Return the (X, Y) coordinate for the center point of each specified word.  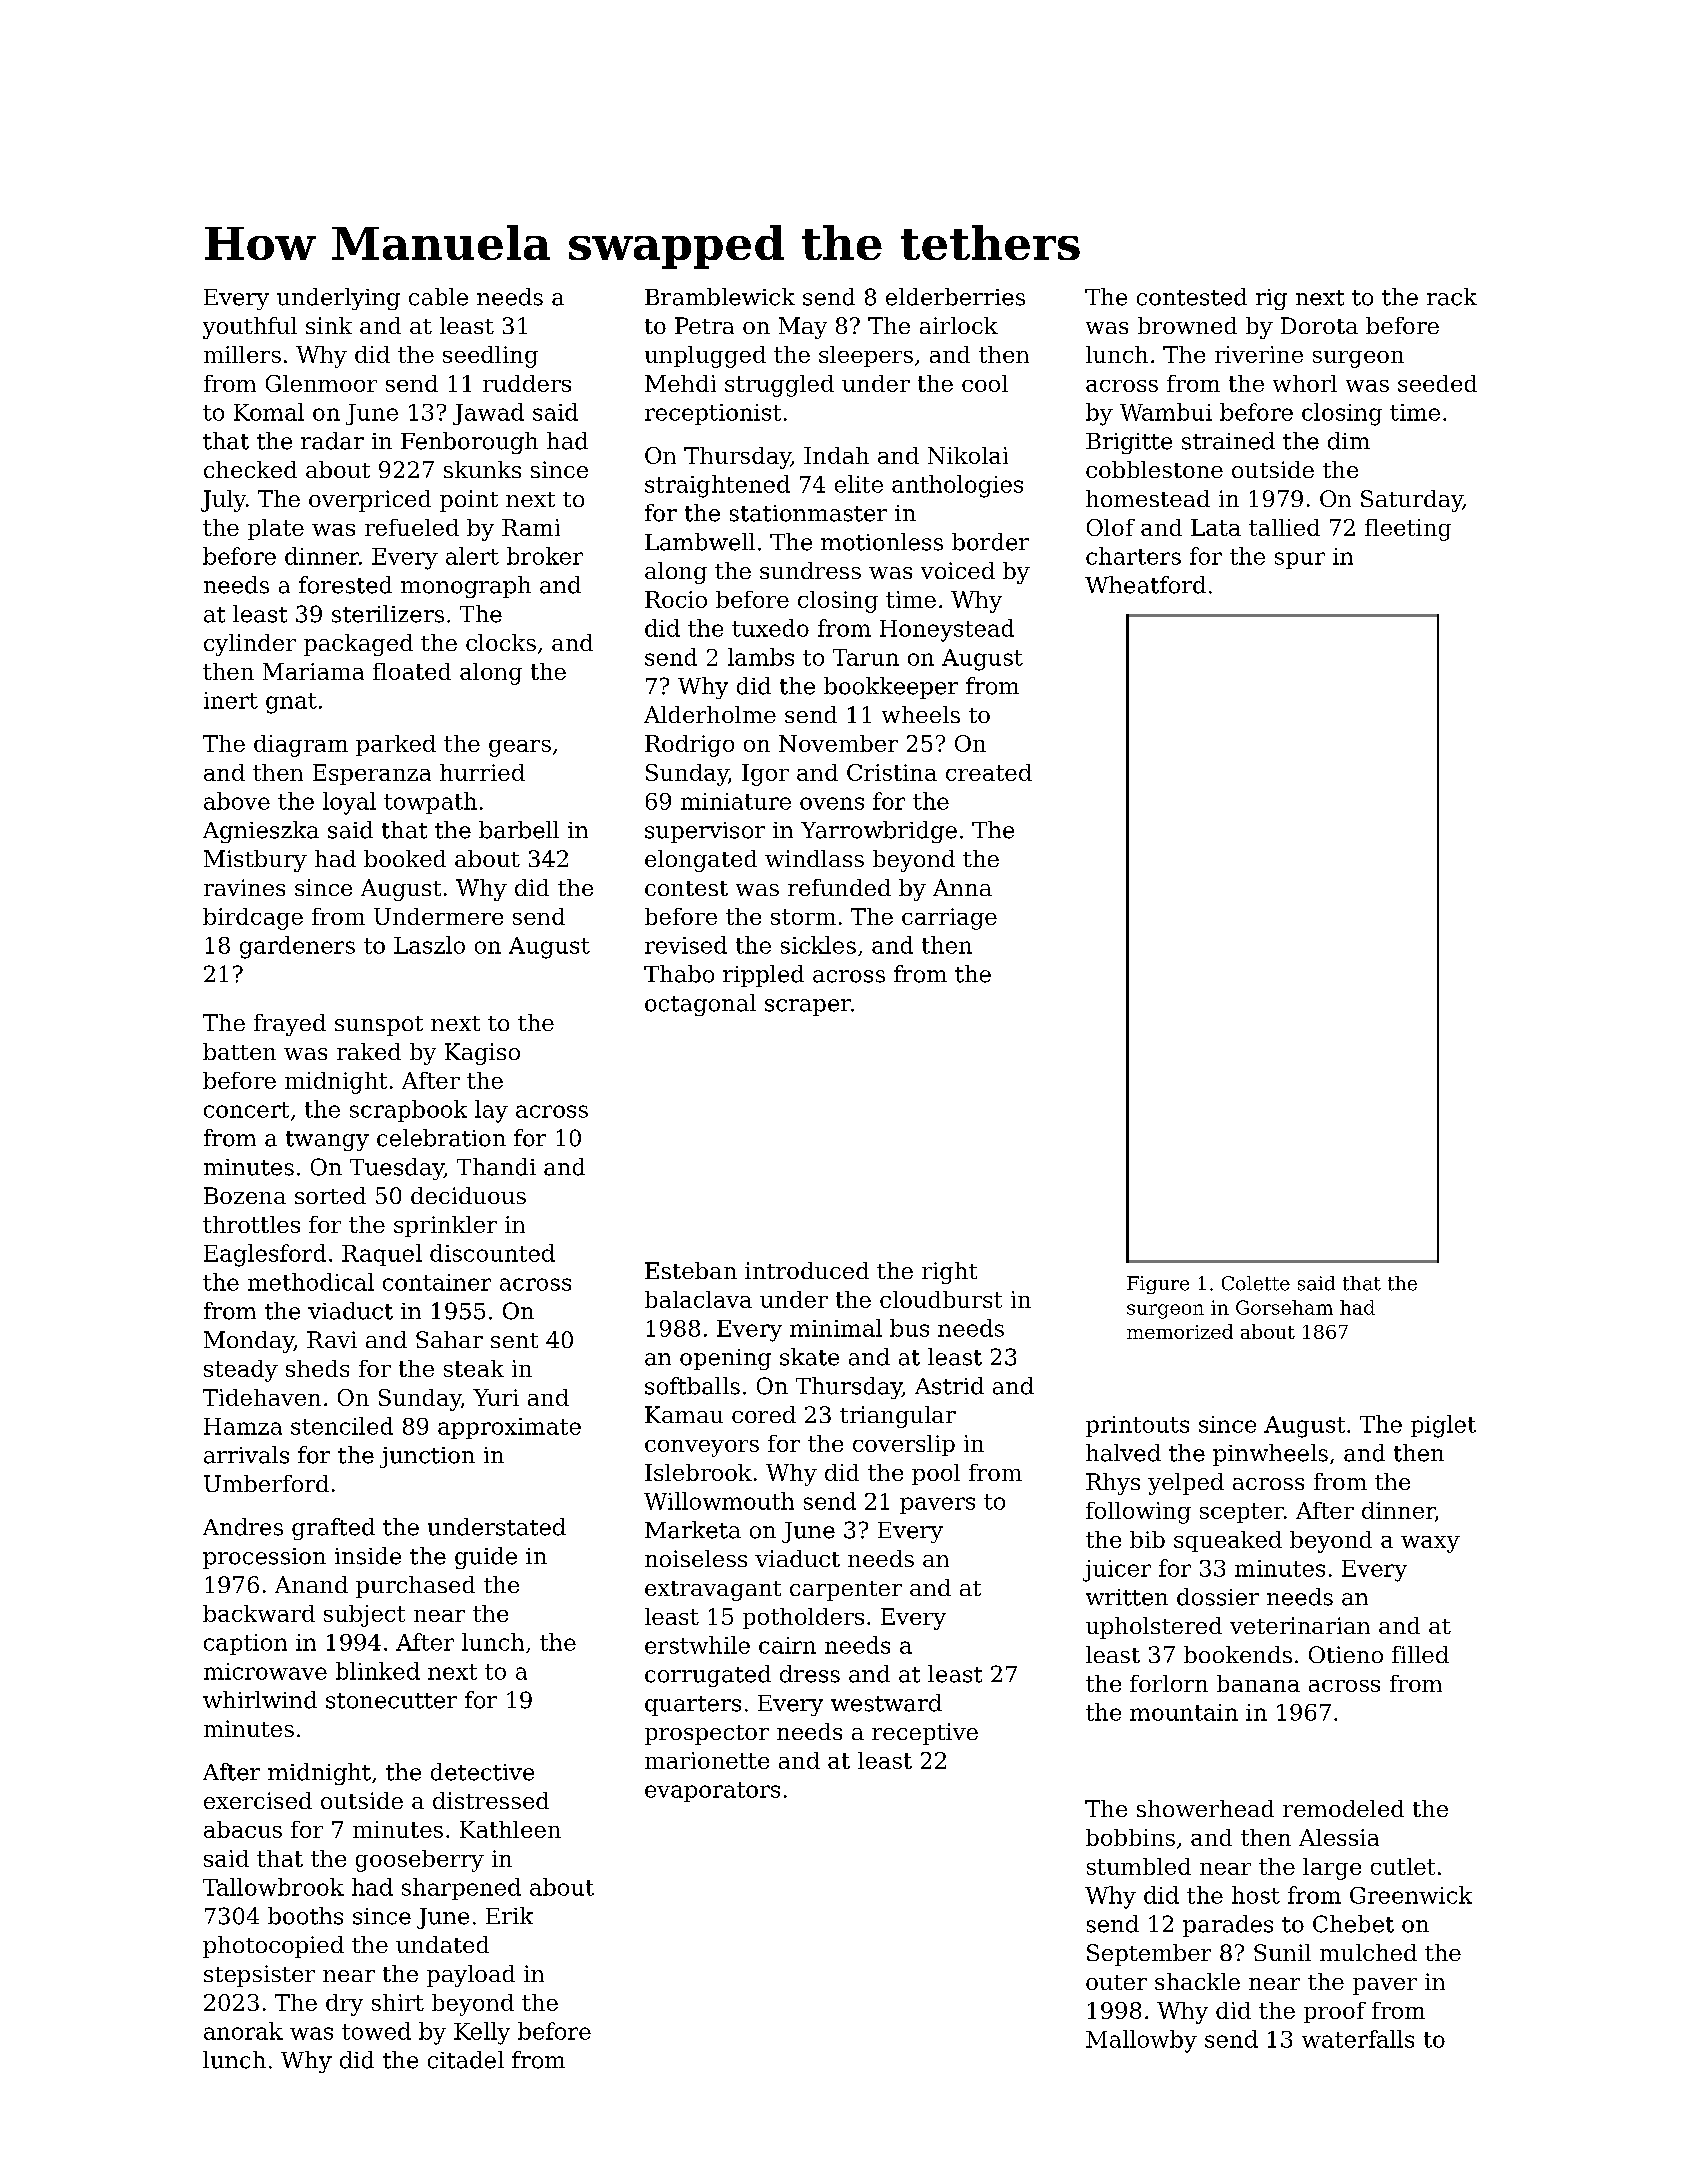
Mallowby (1141, 2041)
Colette (1256, 1283)
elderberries (955, 297)
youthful (250, 328)
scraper (808, 1007)
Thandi (496, 1167)
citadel (466, 2060)
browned (1187, 325)
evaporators (712, 1792)
